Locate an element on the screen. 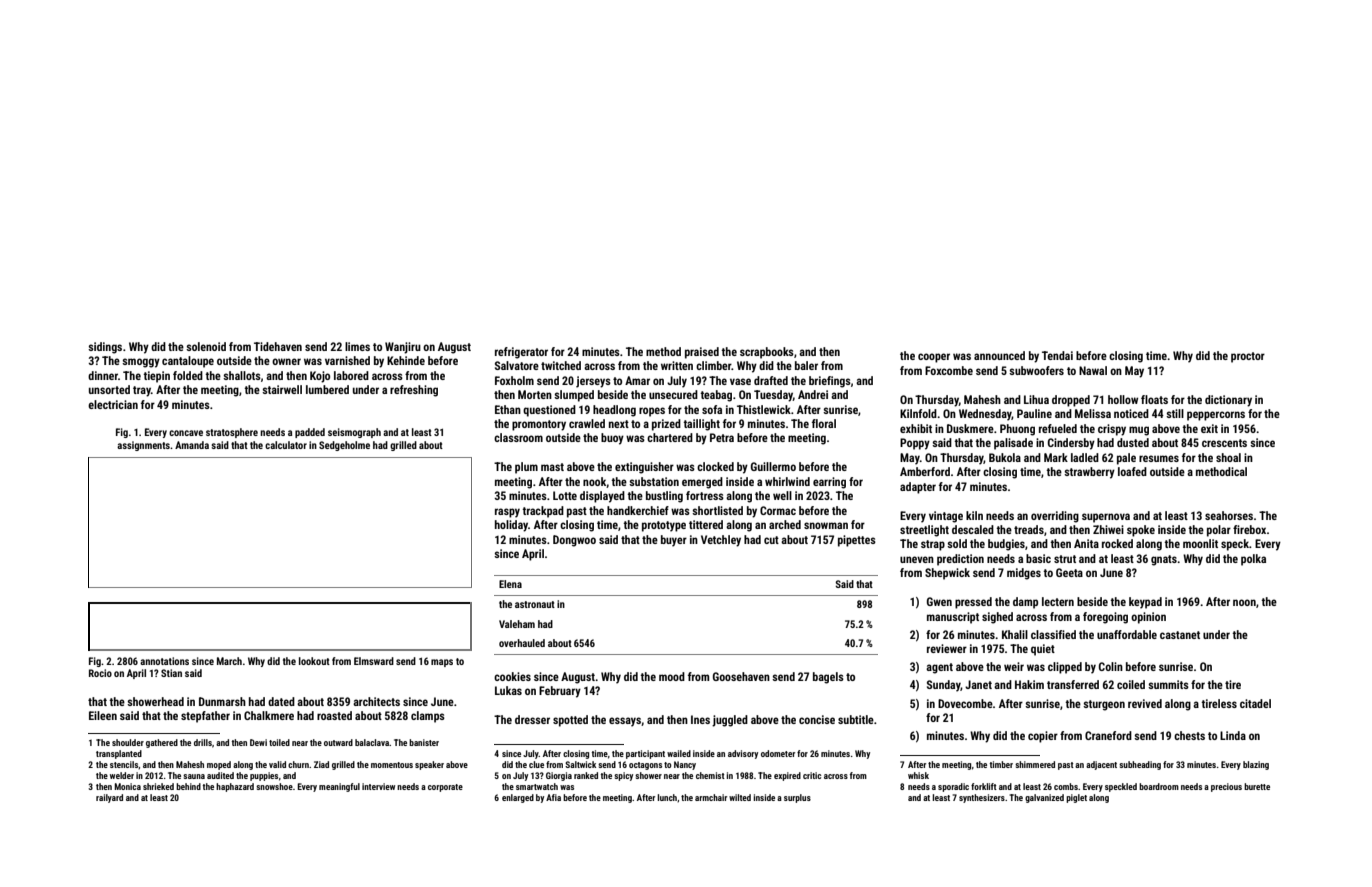 The width and height of the screenshot is (1372, 887). promontory is located at coordinates (539, 425).
